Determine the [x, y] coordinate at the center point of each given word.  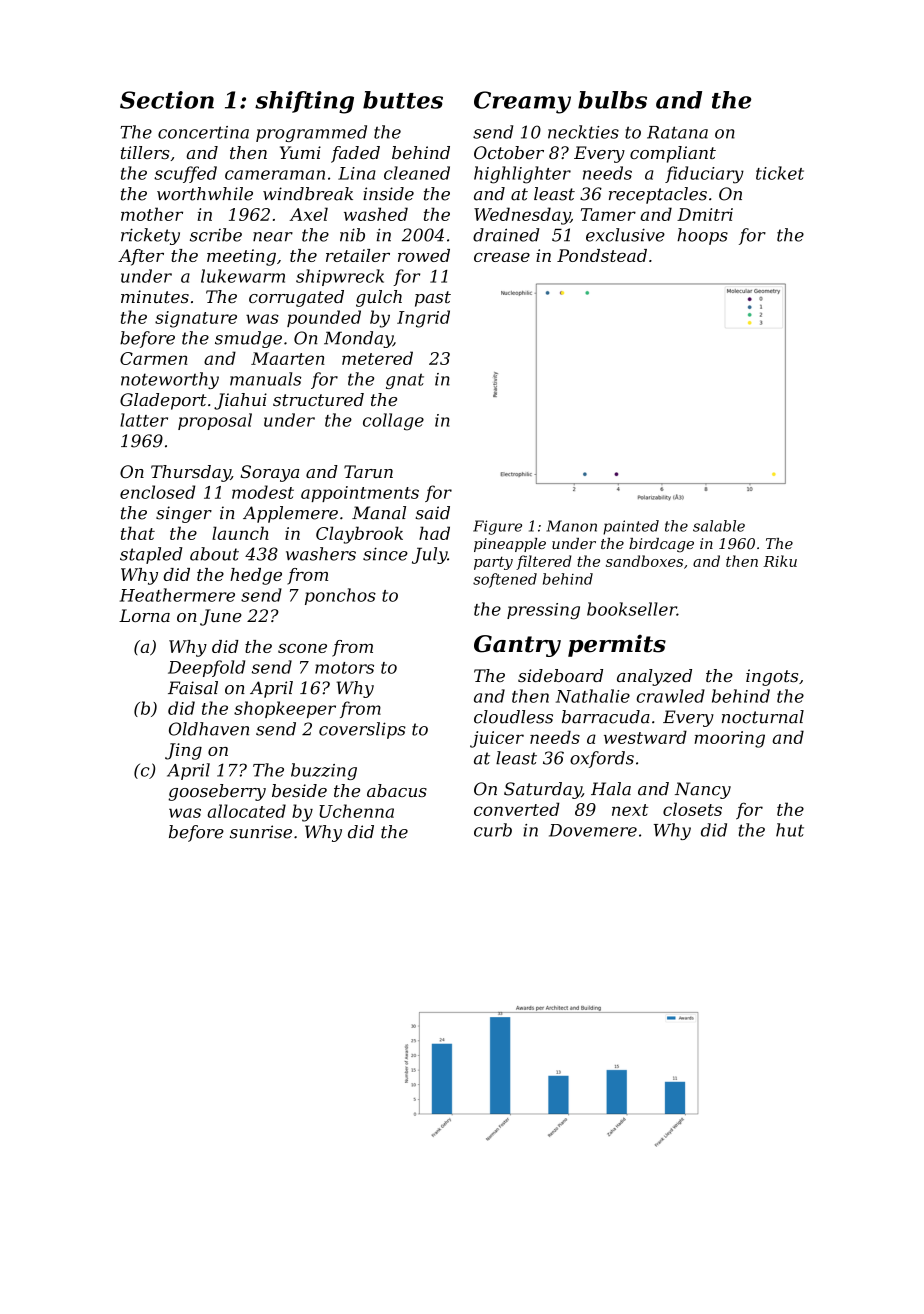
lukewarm [243, 276]
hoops [702, 236]
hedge [256, 576]
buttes [403, 100]
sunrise [261, 832]
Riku [780, 561]
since [385, 554]
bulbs [612, 100]
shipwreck [340, 277]
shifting [304, 102]
